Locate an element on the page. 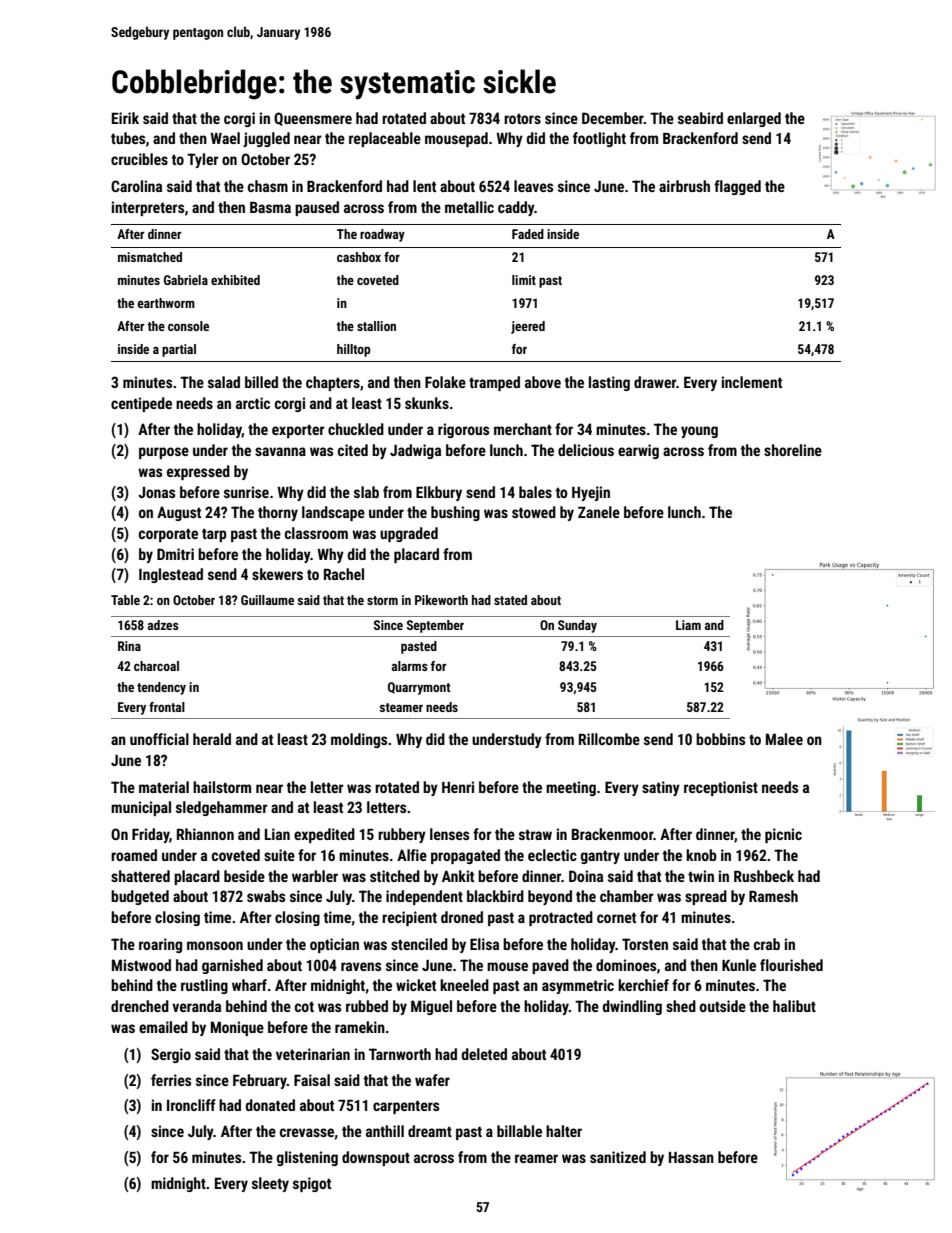 The width and height of the document is (952, 1233). seabird is located at coordinates (700, 118).
